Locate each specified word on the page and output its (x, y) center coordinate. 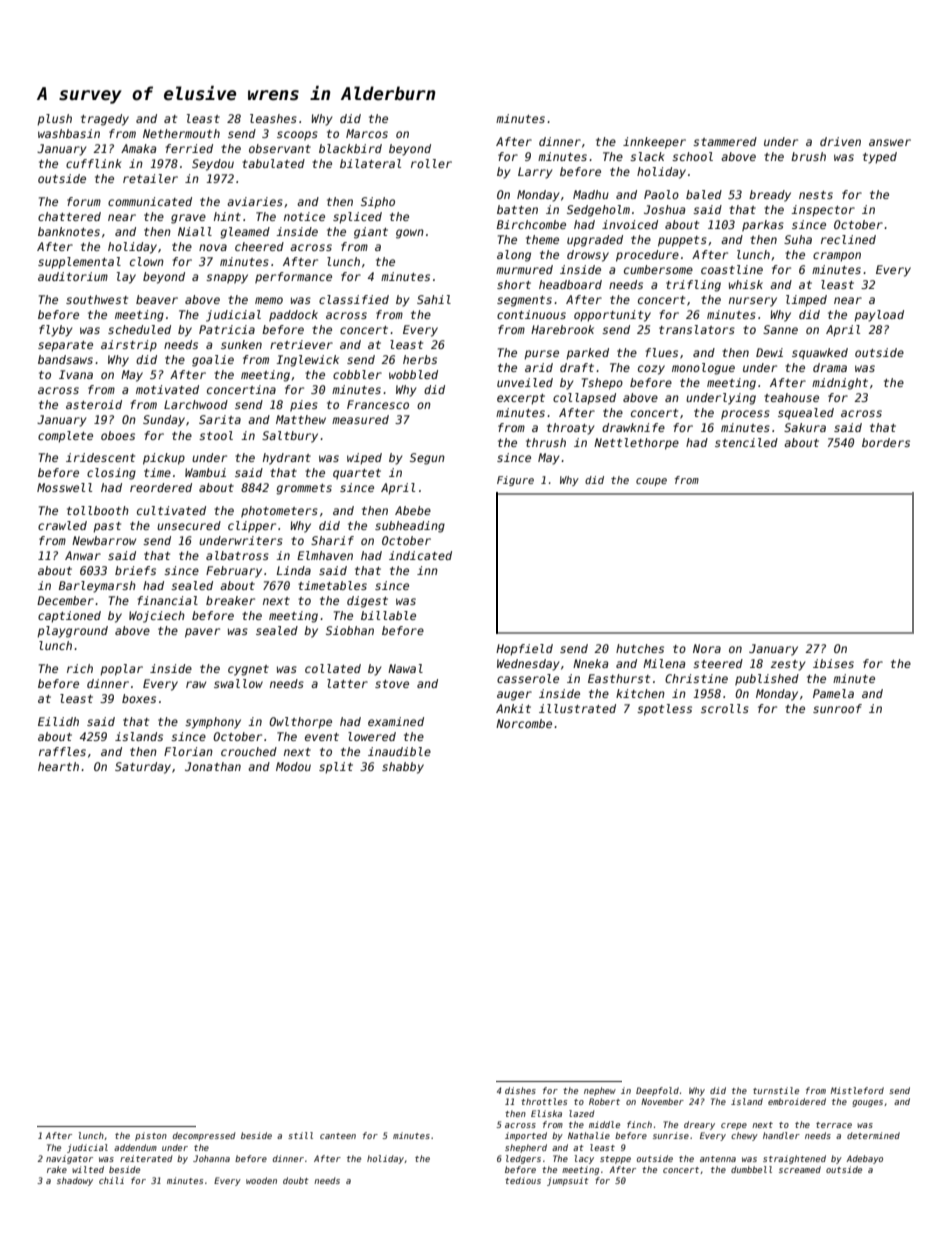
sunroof (837, 708)
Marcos (367, 133)
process (745, 415)
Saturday (143, 768)
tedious (523, 1180)
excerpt (521, 399)
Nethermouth (181, 133)
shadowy (75, 1181)
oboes (118, 435)
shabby (403, 768)
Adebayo (864, 1159)
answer (890, 142)
